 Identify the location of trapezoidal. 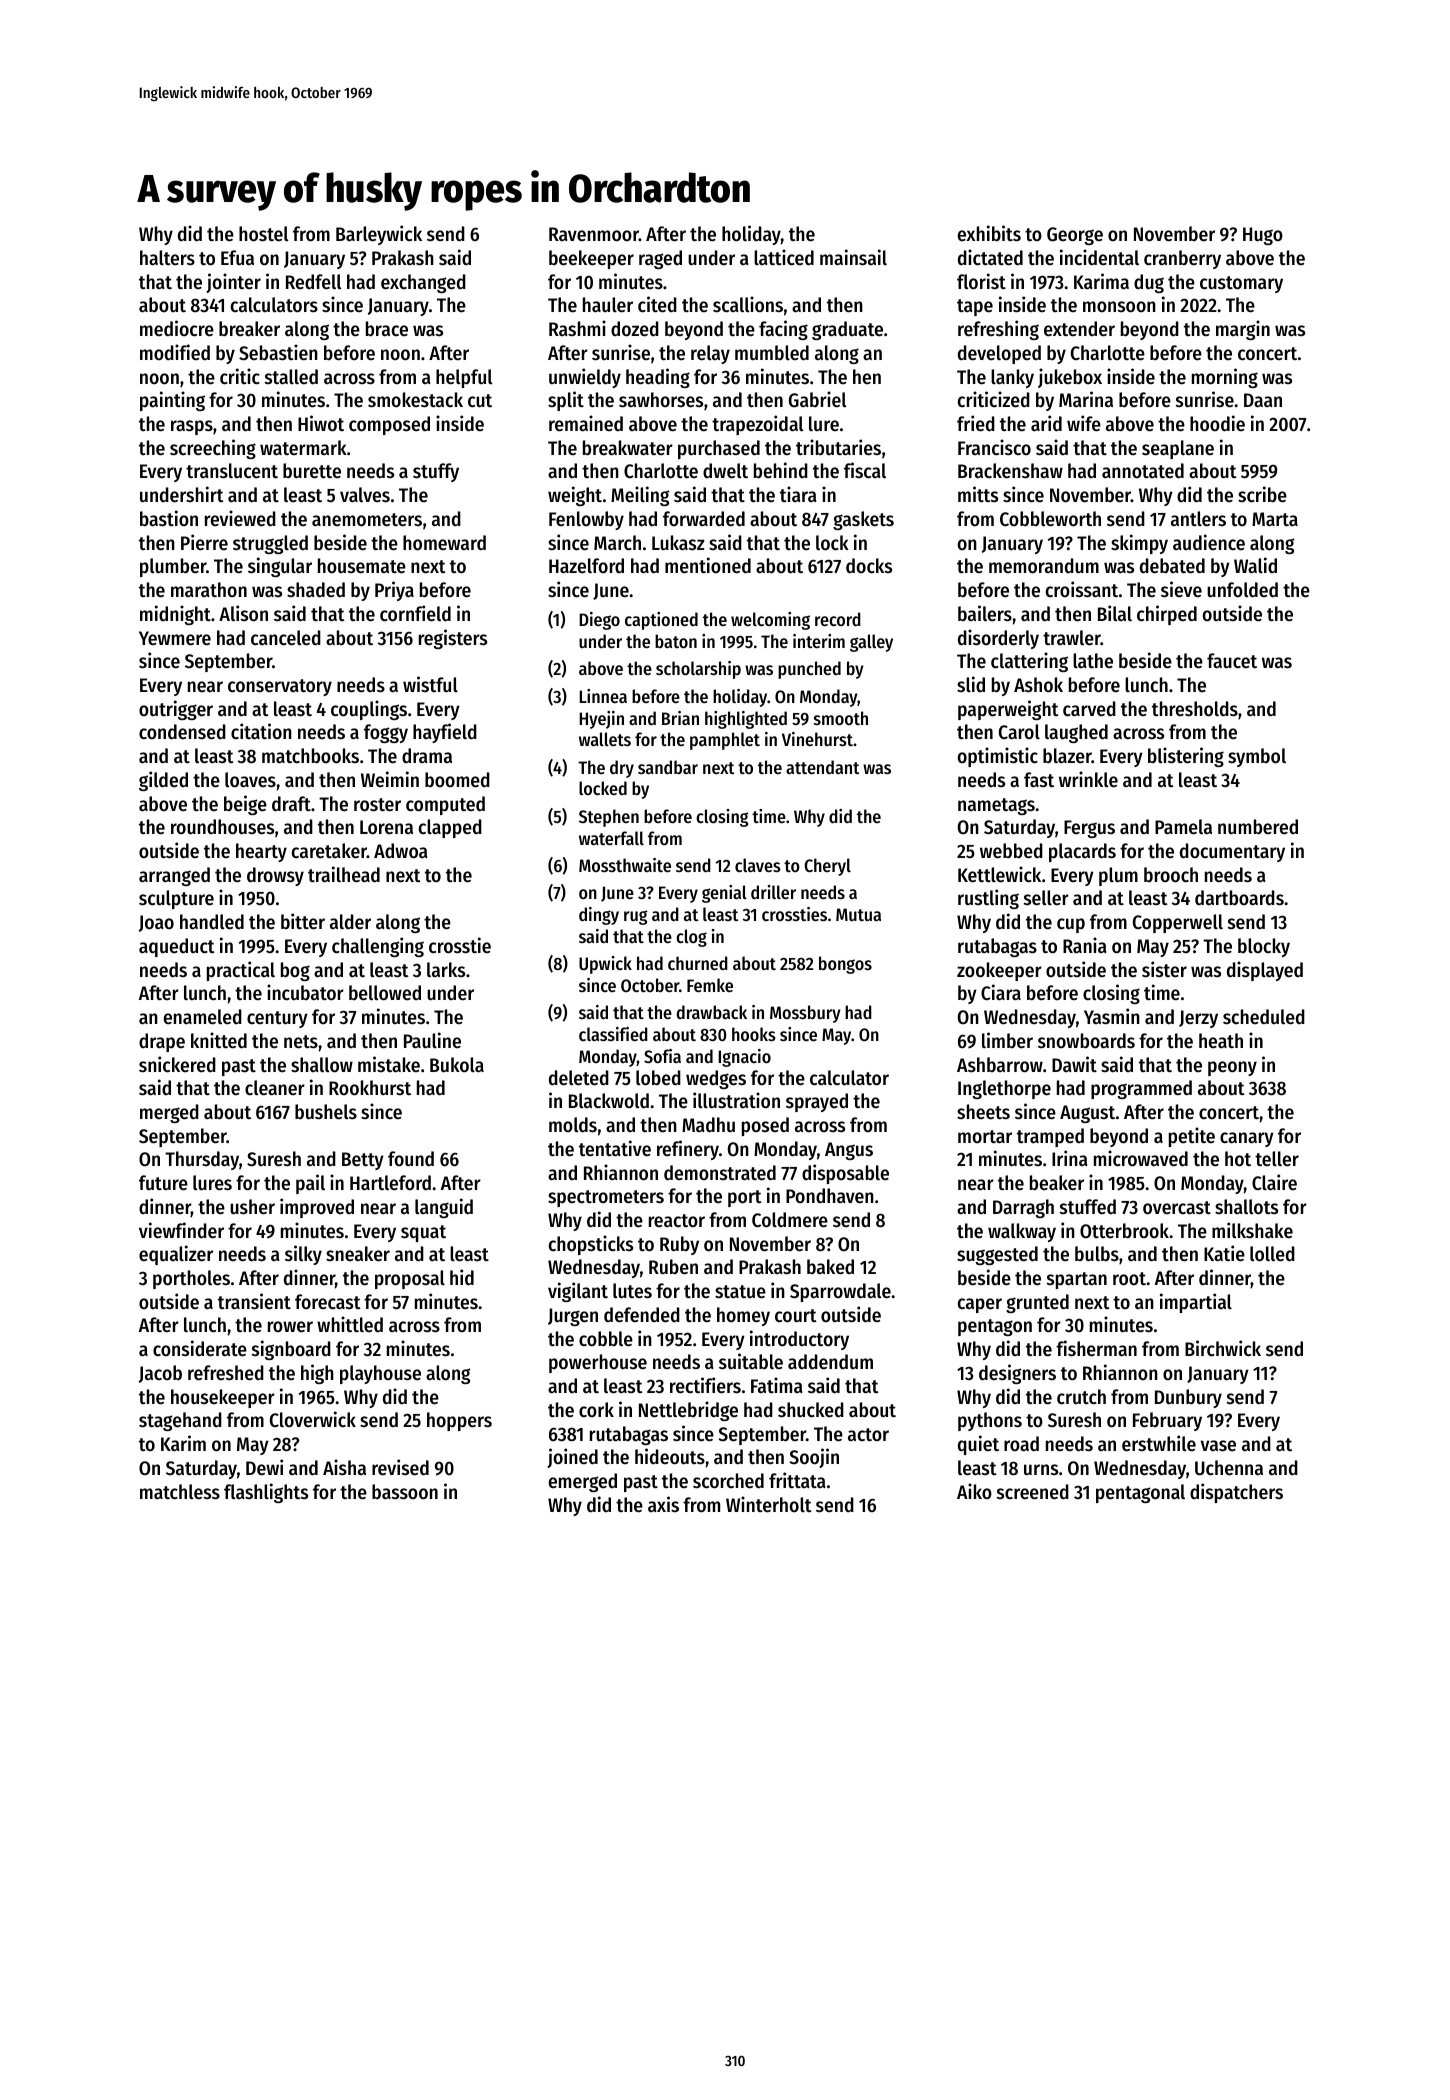
(757, 425).
